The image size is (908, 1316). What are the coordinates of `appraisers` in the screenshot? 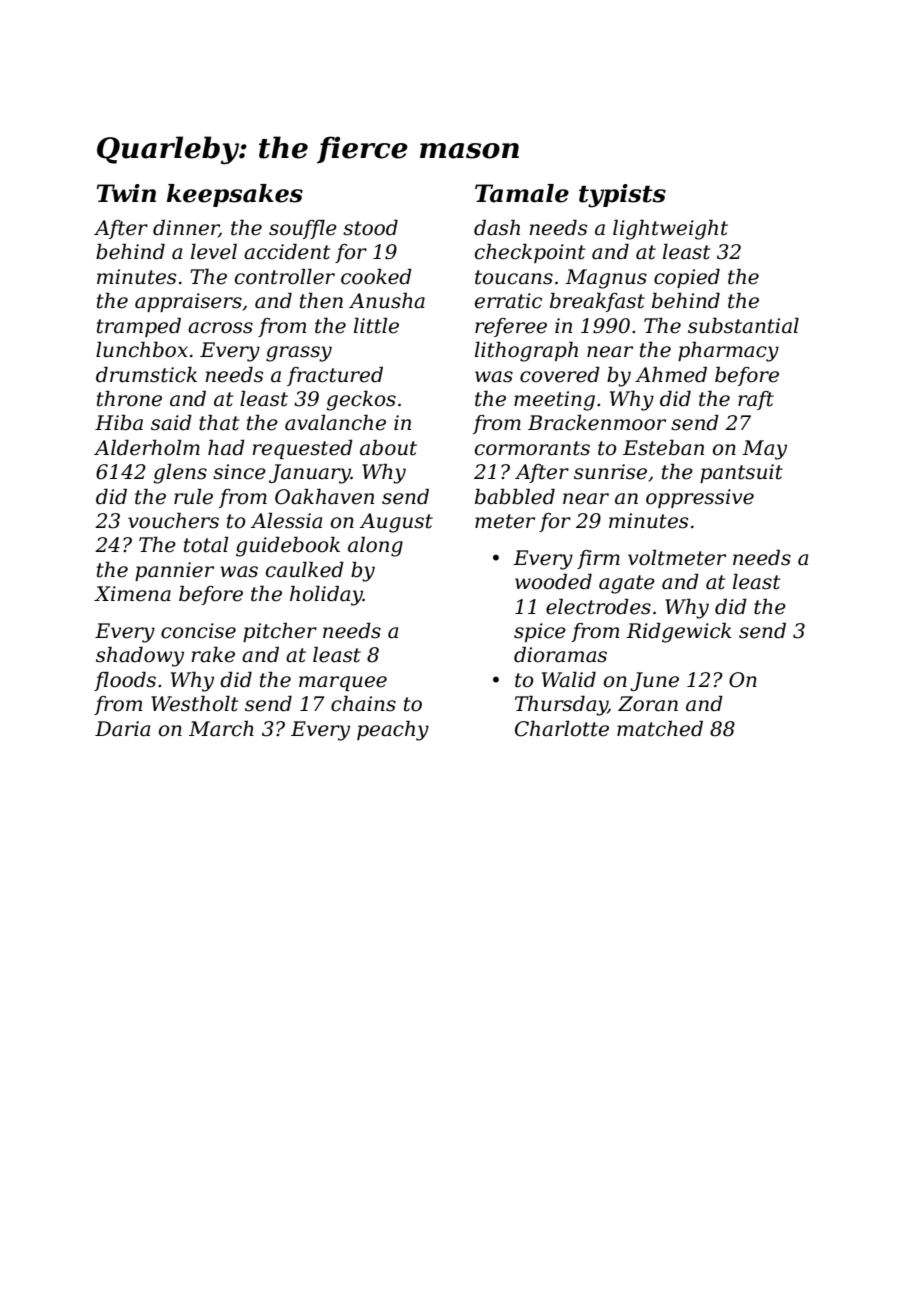 It's located at (188, 302).
